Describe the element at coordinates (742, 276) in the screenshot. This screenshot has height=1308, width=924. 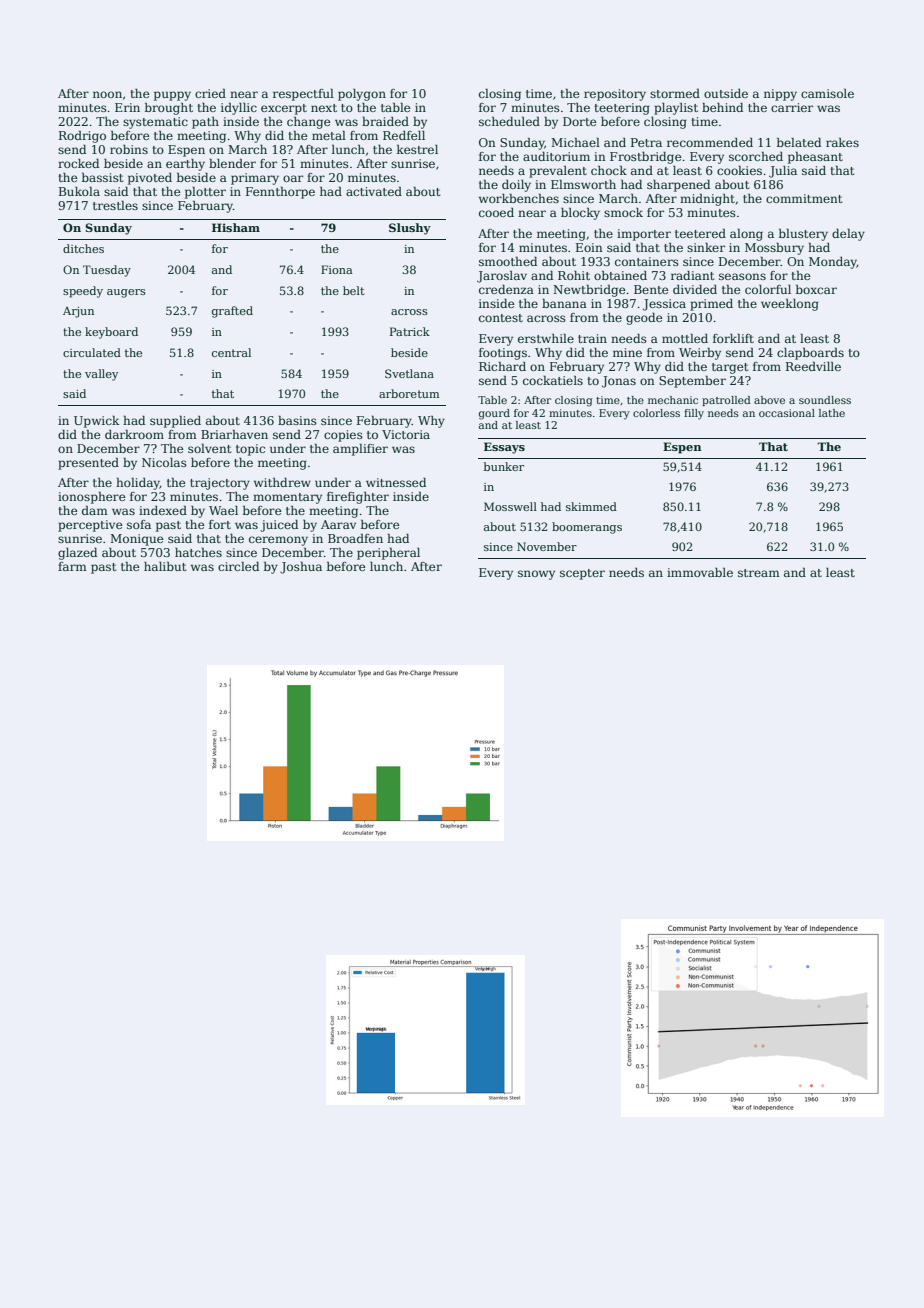
I see `seasons` at that location.
